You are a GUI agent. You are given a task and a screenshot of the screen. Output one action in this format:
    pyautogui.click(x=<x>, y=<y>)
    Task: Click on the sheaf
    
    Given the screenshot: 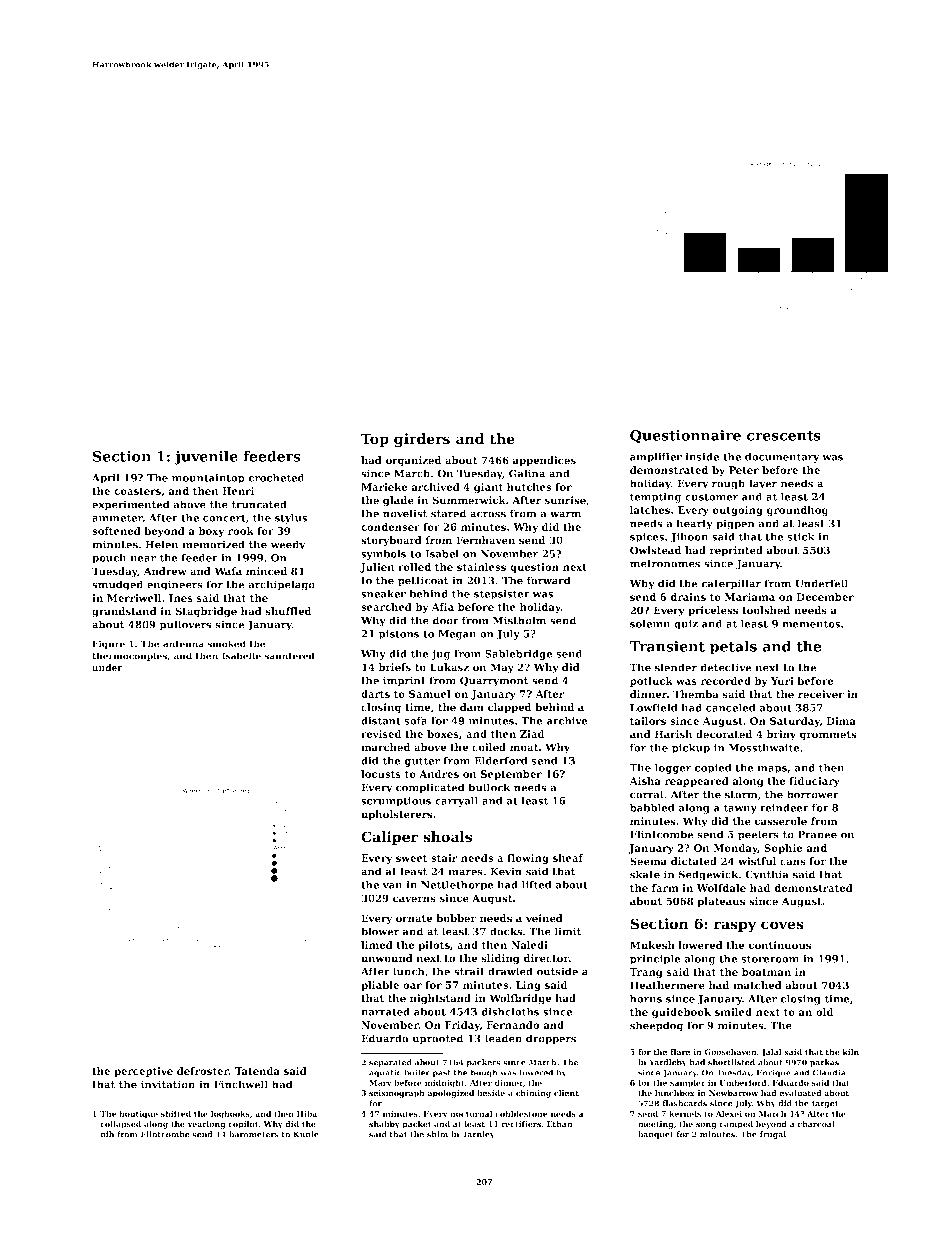 What is the action you would take?
    pyautogui.click(x=568, y=858)
